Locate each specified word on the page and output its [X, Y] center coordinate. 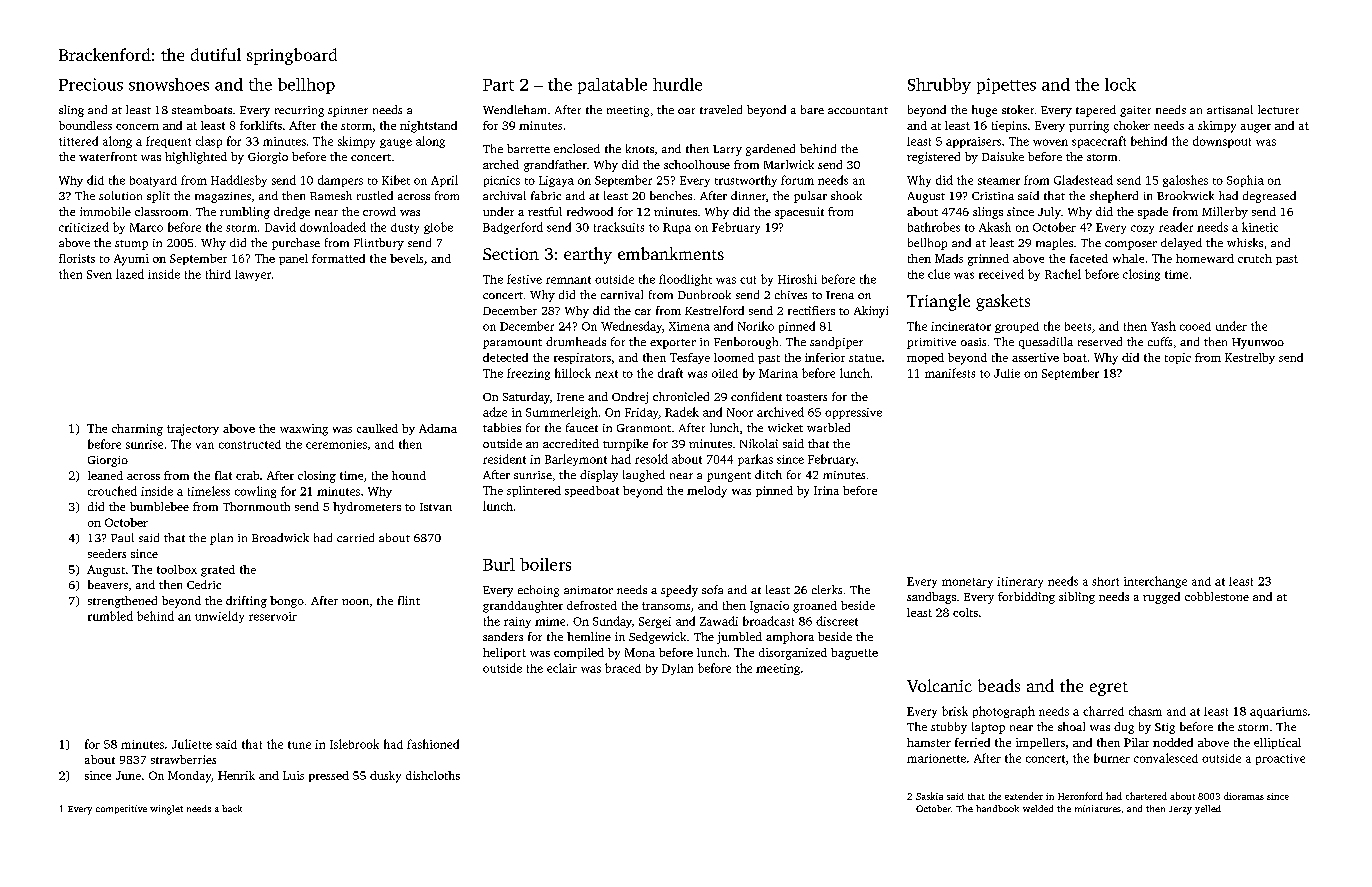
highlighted [196, 158]
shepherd [1114, 197]
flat [223, 475]
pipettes [1006, 86]
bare [812, 109]
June [128, 775]
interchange [1155, 582]
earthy [588, 255]
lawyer [253, 275]
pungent [729, 477]
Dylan [677, 669]
